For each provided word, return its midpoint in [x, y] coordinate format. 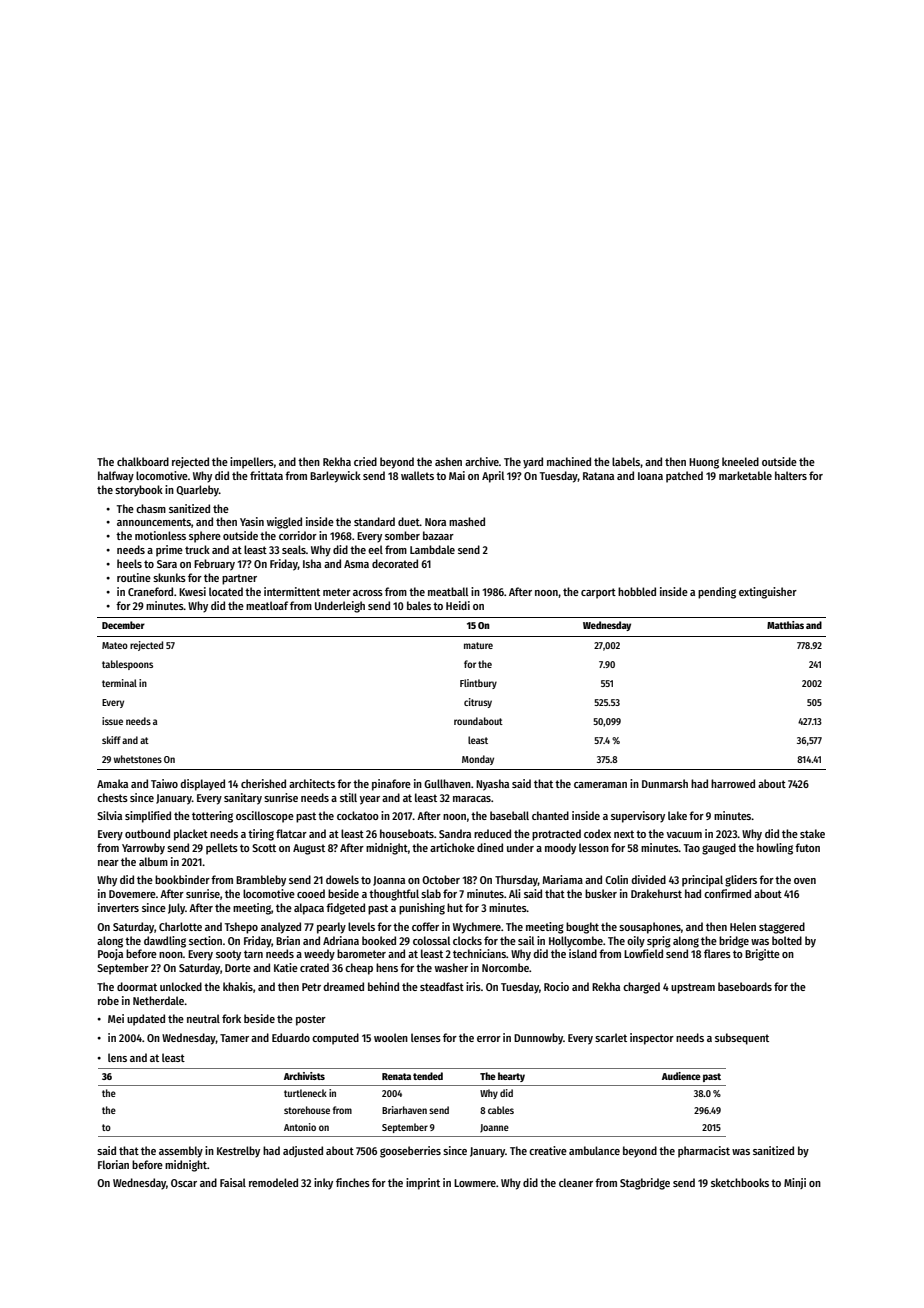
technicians [479, 953]
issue [112, 721]
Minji [795, 1183]
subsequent [742, 1039]
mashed [467, 521]
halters [791, 475]
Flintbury [478, 684]
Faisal [233, 1182]
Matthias [785, 625]
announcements [154, 522]
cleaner [576, 1182]
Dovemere [132, 894]
